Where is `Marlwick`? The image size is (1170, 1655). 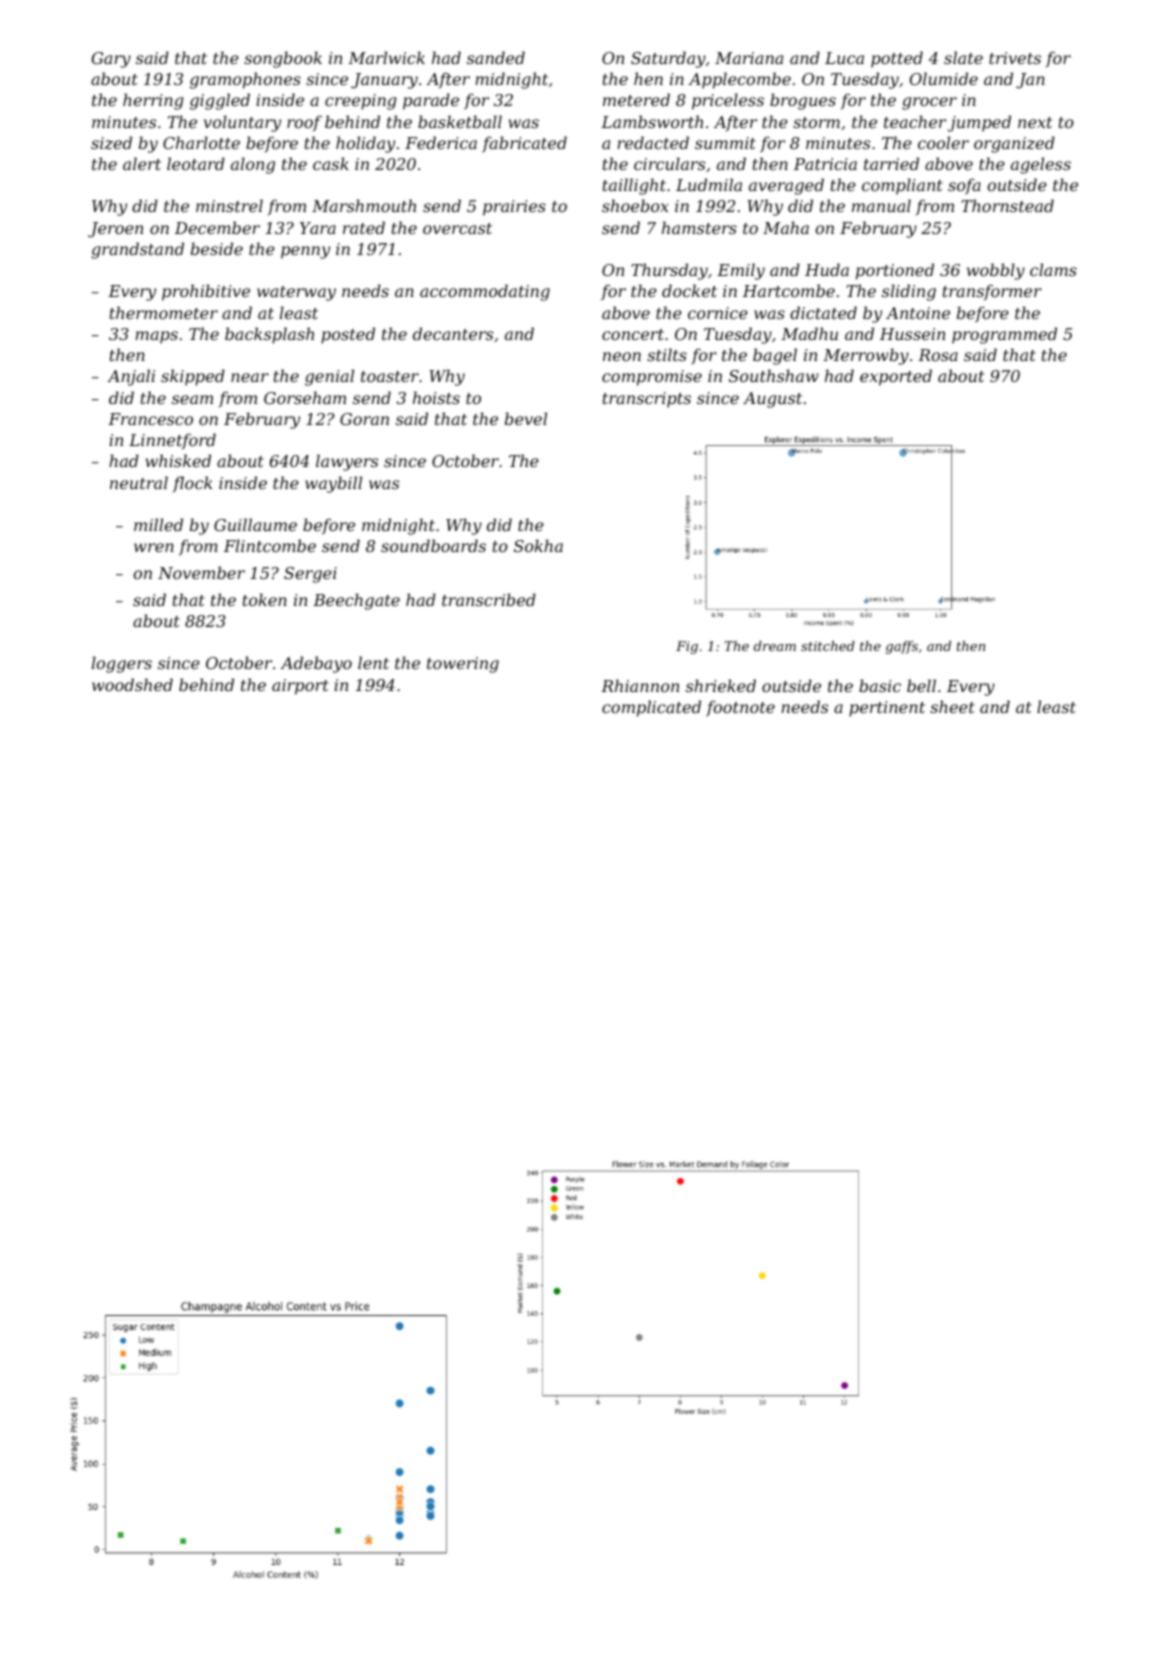
Marlwick is located at coordinates (386, 57).
